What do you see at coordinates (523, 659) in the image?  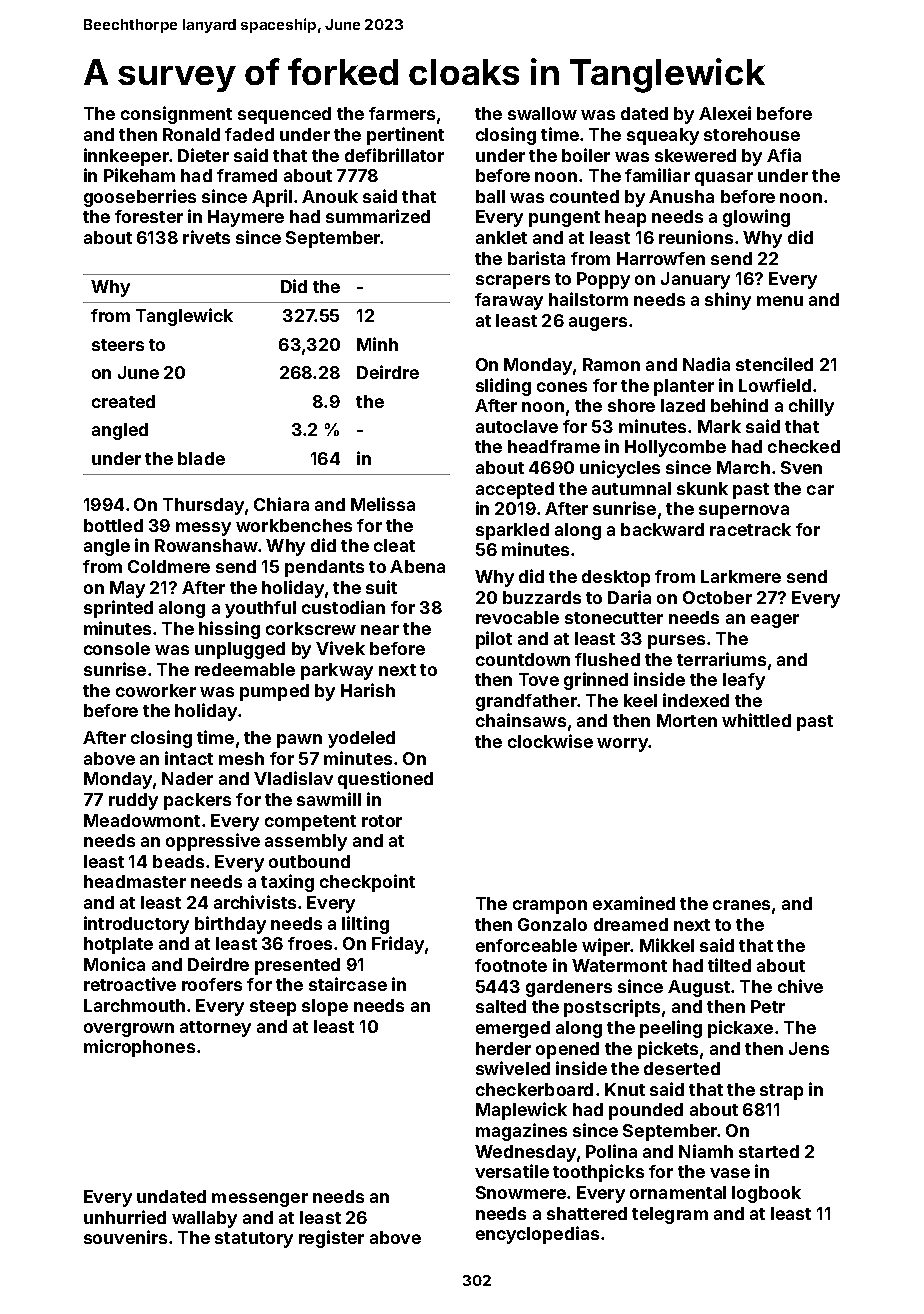 I see `countdown` at bounding box center [523, 659].
